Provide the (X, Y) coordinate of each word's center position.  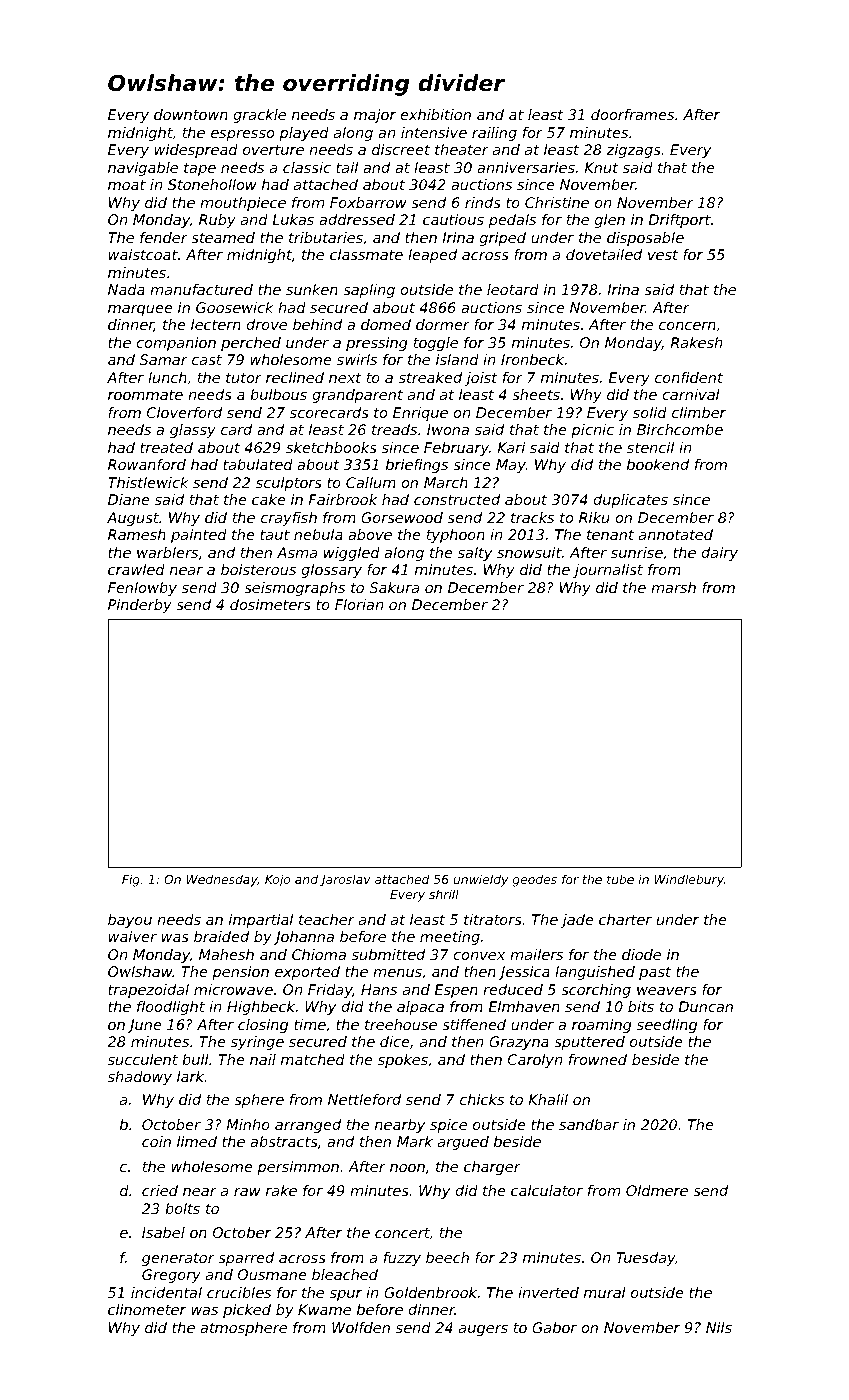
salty (475, 554)
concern (687, 326)
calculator (547, 1190)
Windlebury (689, 880)
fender (164, 237)
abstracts (284, 1141)
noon (407, 1168)
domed (386, 324)
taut (275, 535)
